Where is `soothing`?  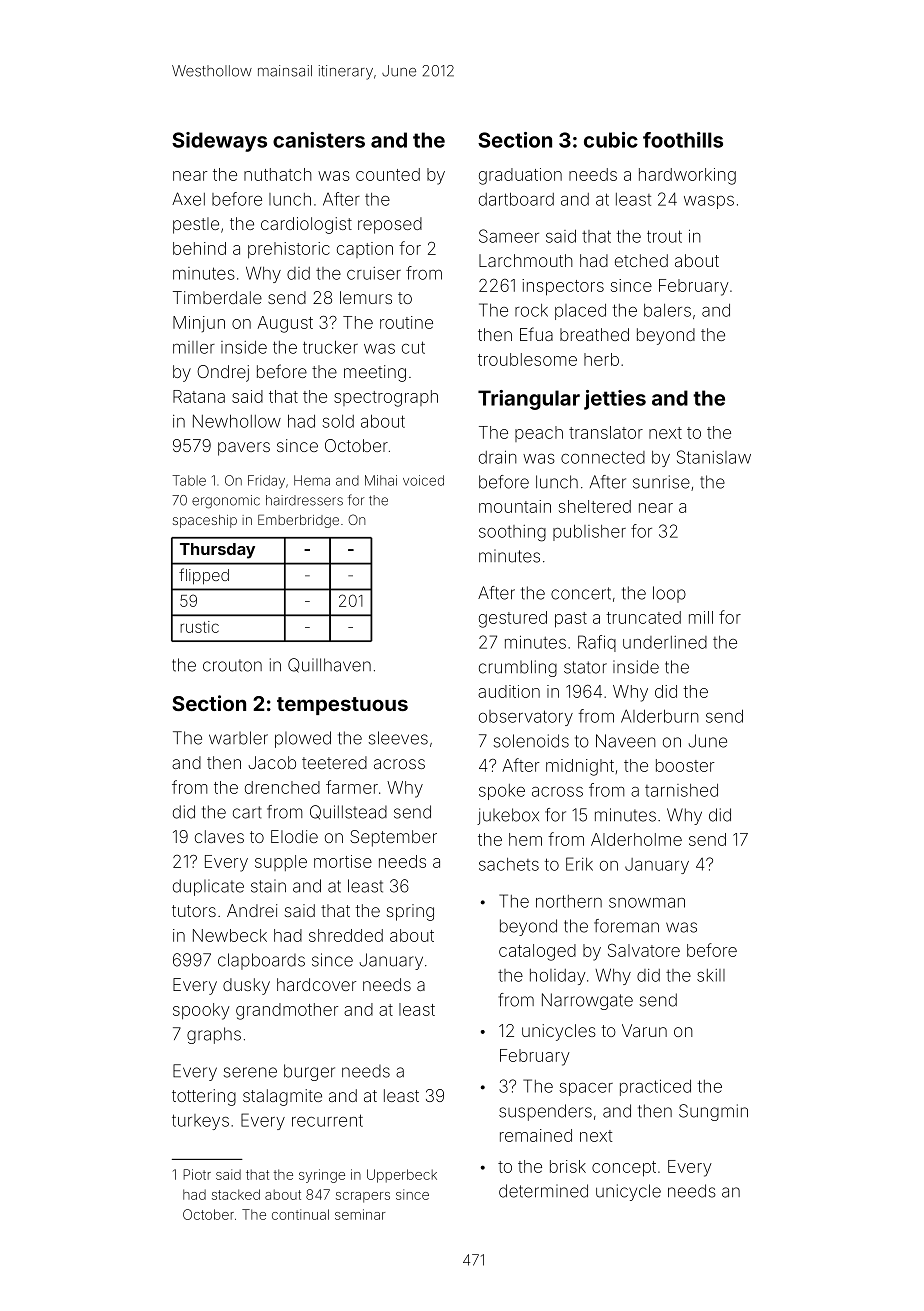 soothing is located at coordinates (512, 533).
